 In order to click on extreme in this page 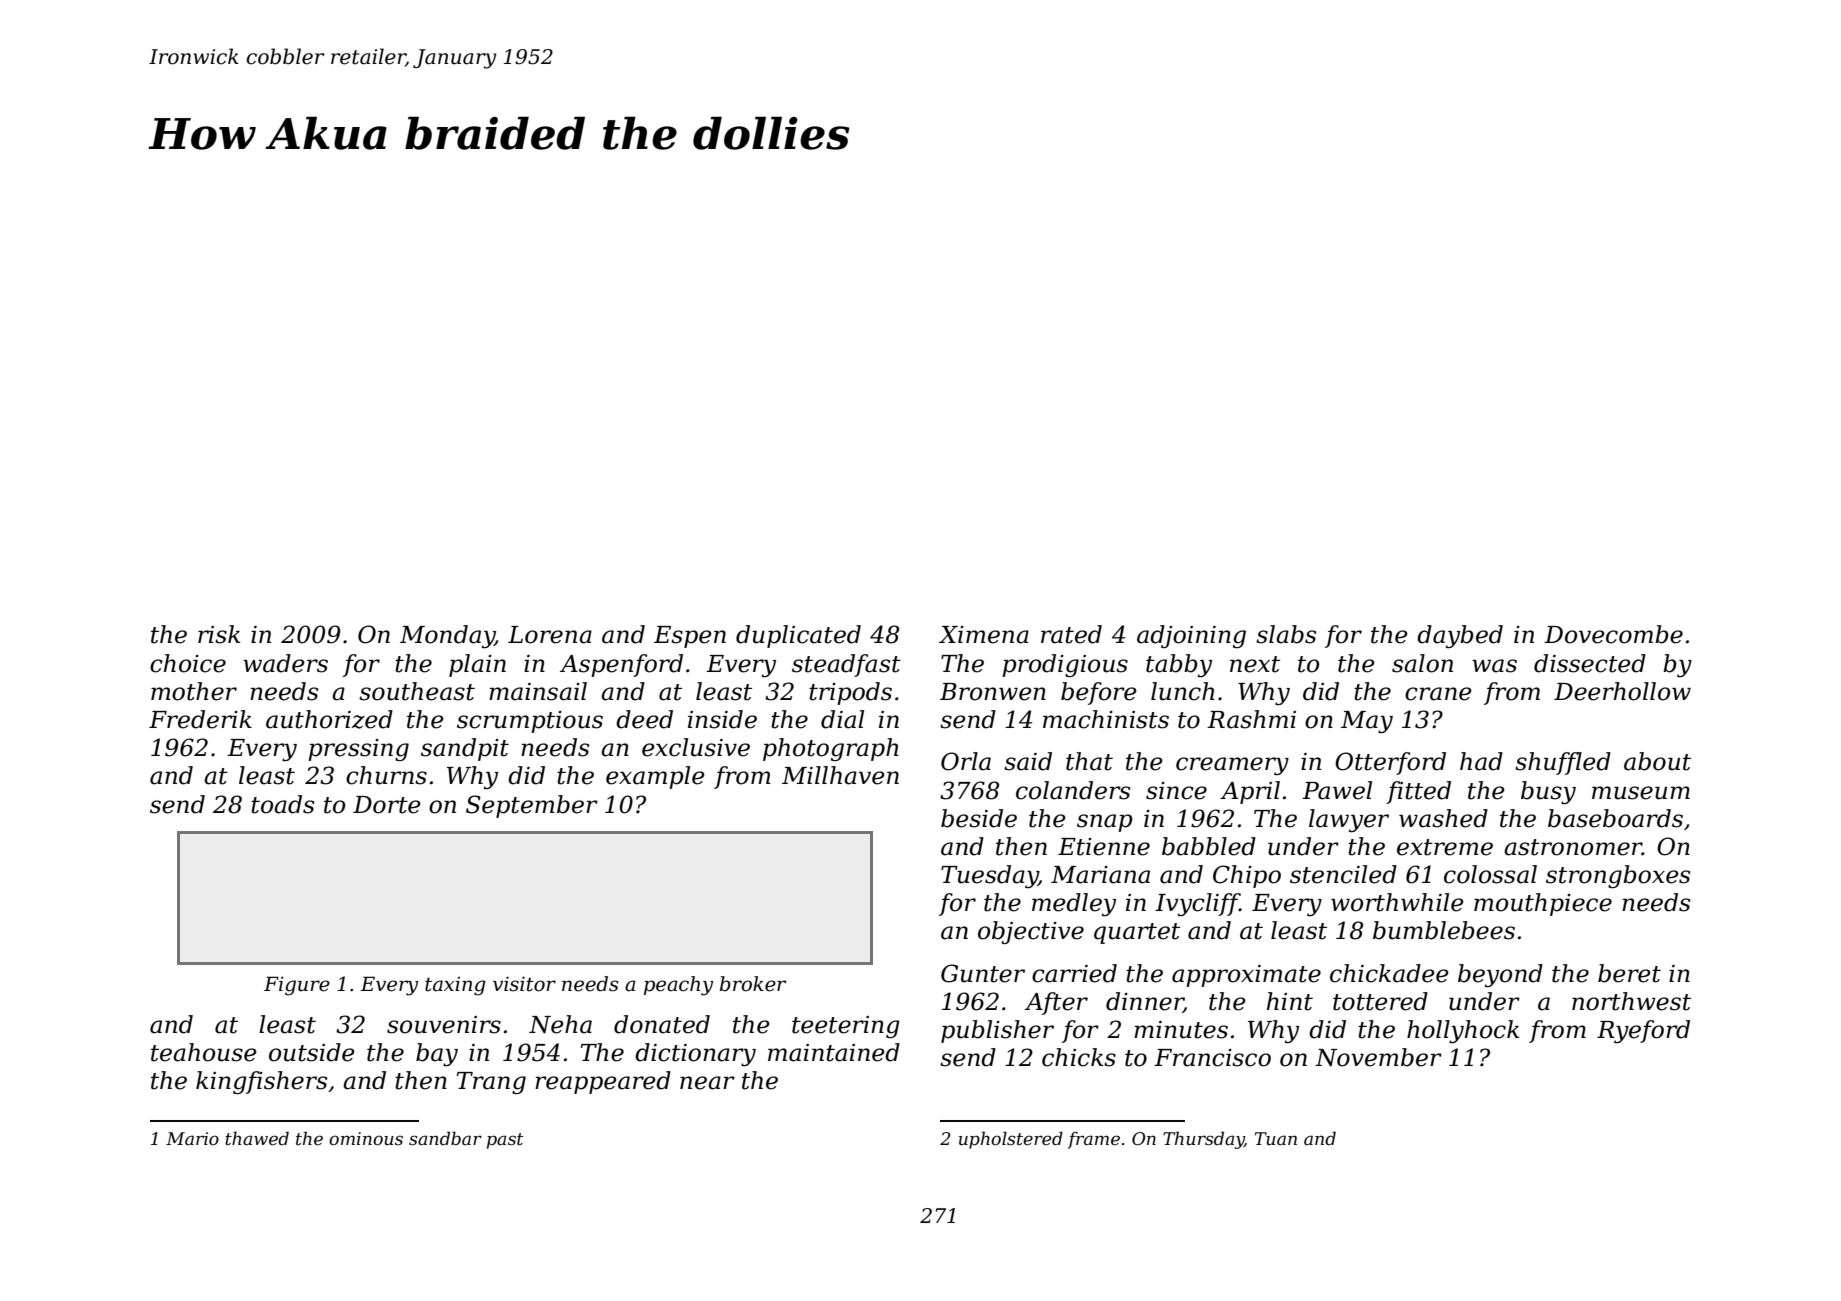, I will do `click(1445, 847)`.
